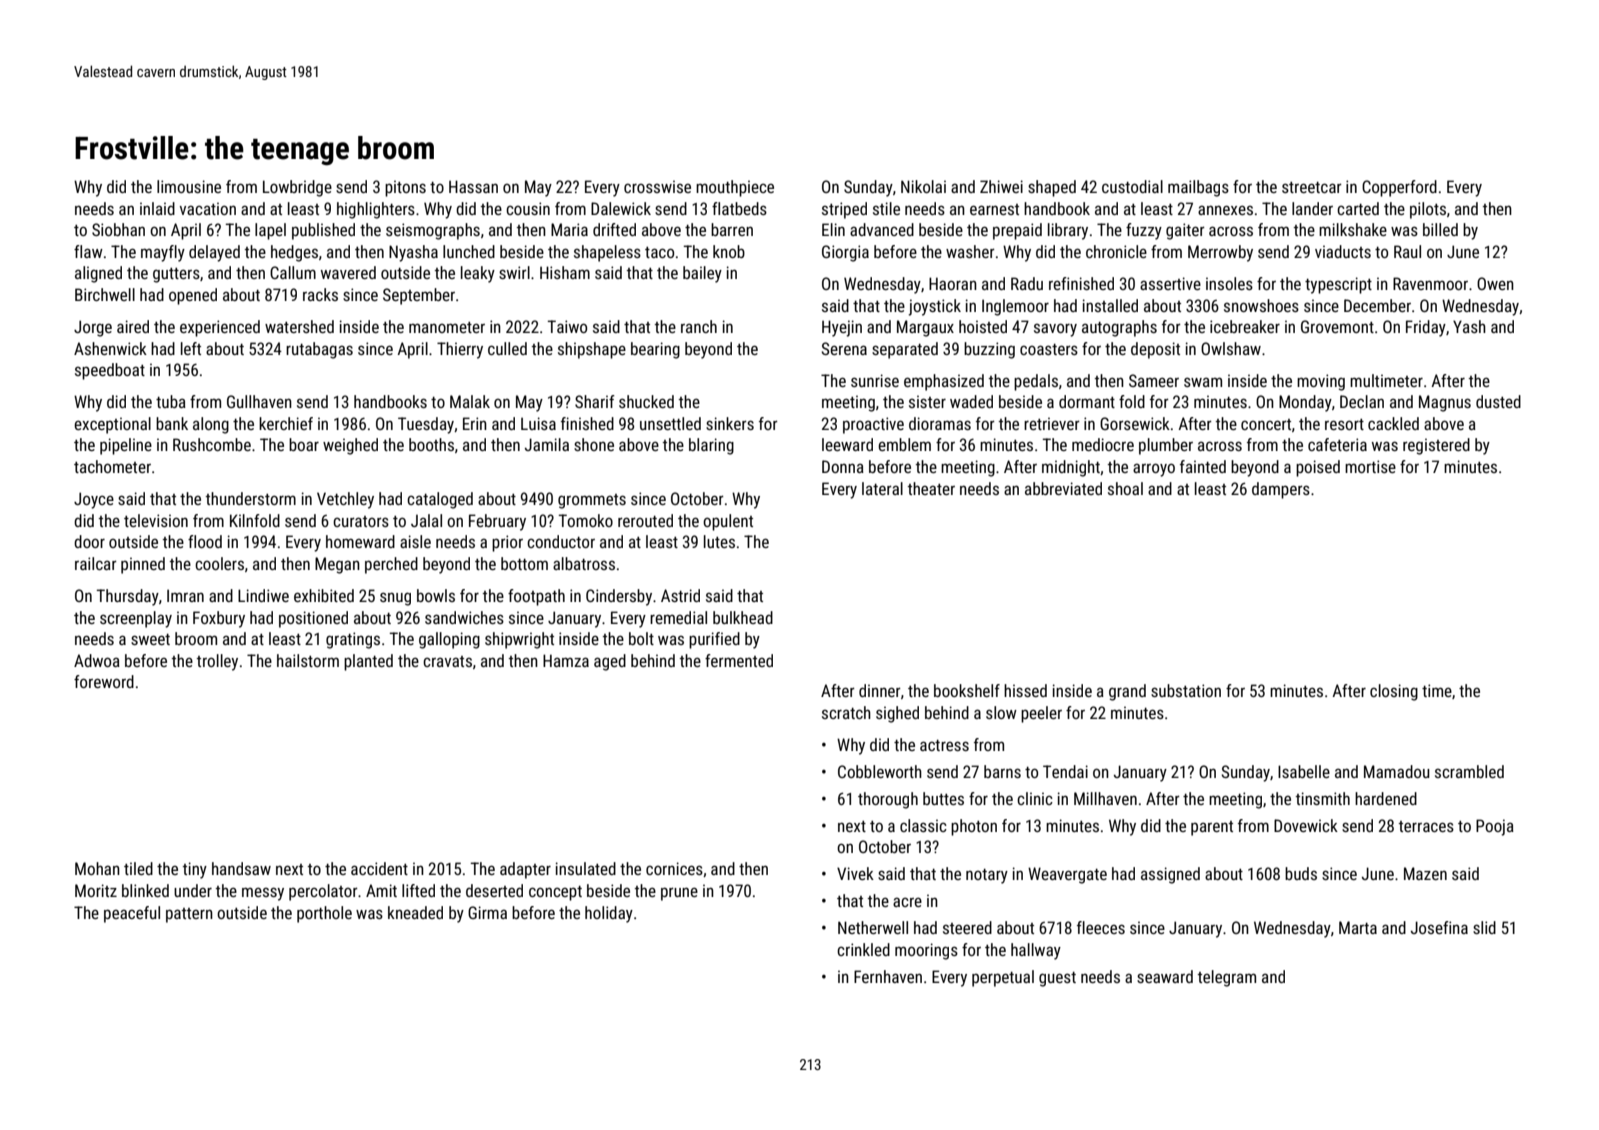 This screenshot has height=1130, width=1599. What do you see at coordinates (379, 868) in the screenshot?
I see `accident` at bounding box center [379, 868].
